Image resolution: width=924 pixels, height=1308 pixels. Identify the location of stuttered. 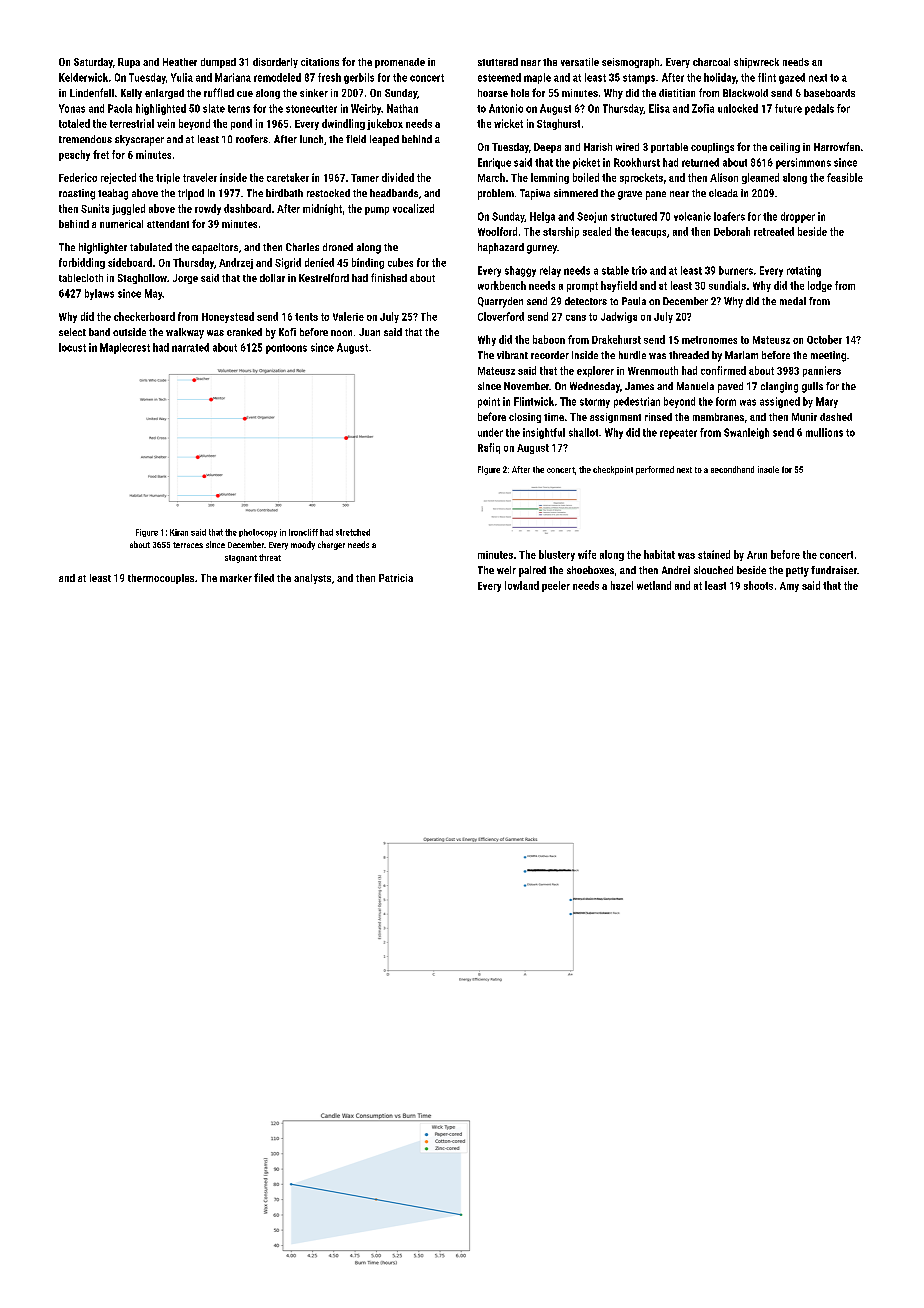
(498, 62).
